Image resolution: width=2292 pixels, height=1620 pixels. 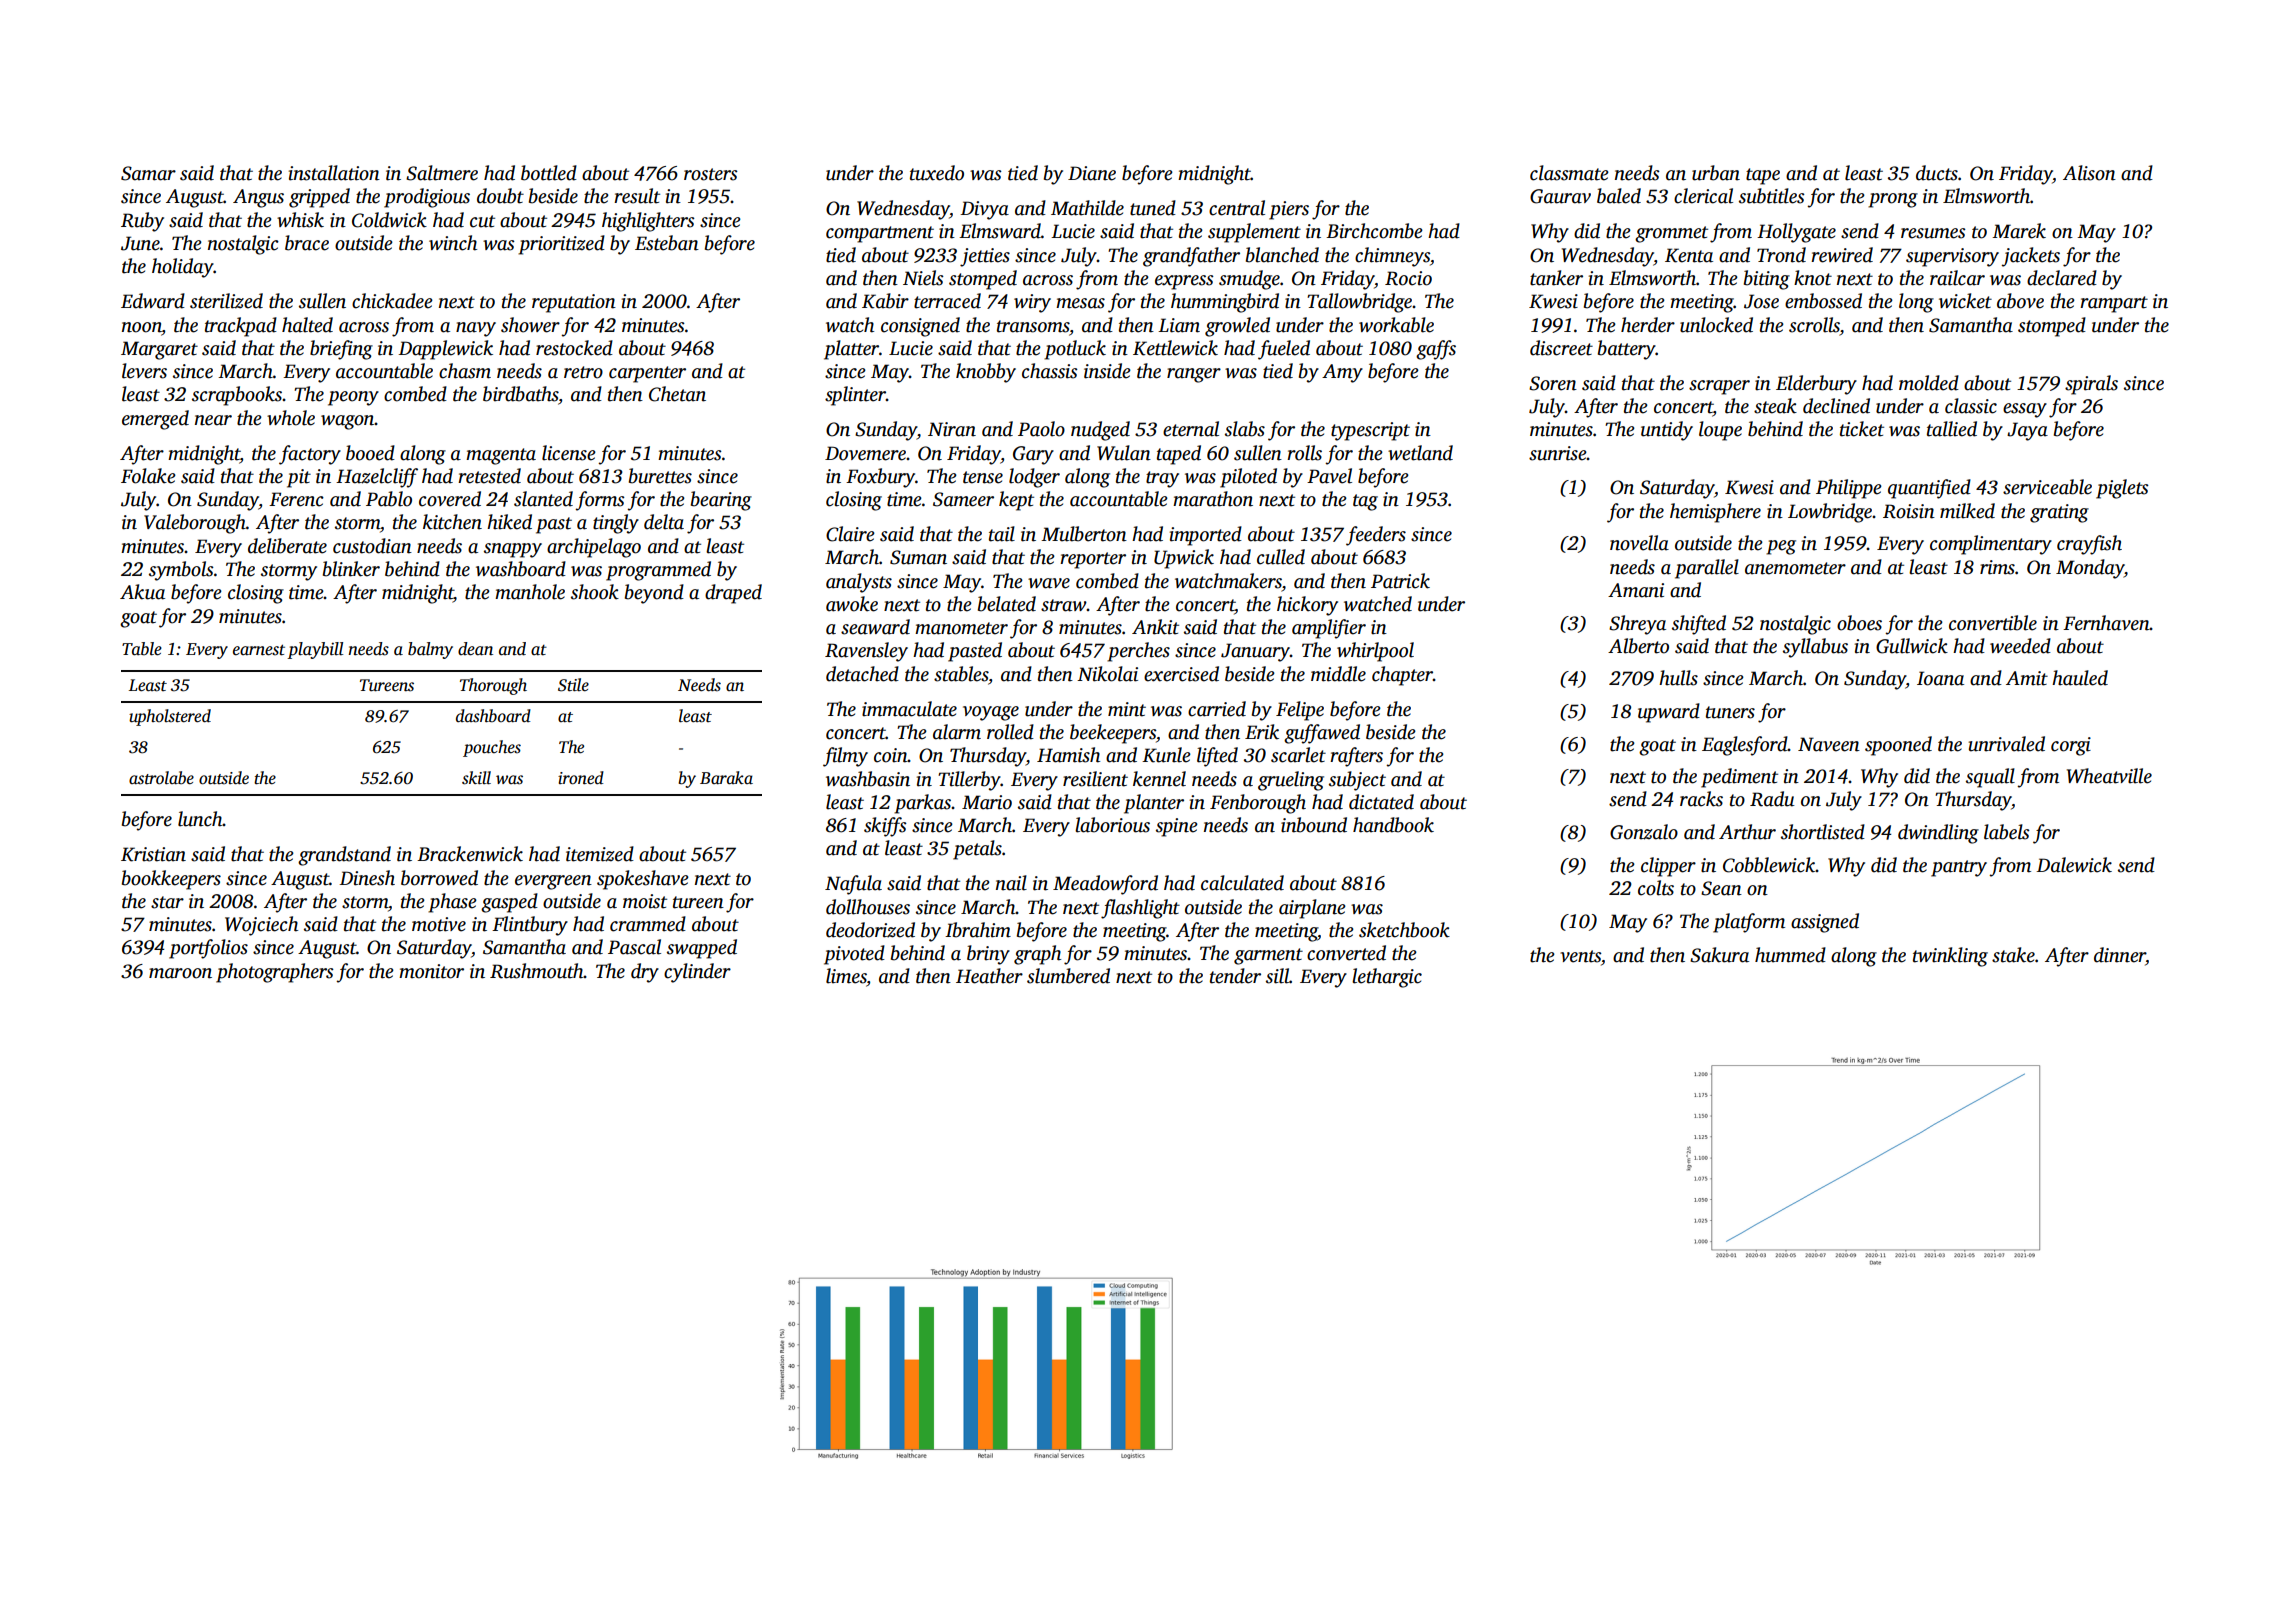 What do you see at coordinates (1707, 569) in the page?
I see `parallel` at bounding box center [1707, 569].
